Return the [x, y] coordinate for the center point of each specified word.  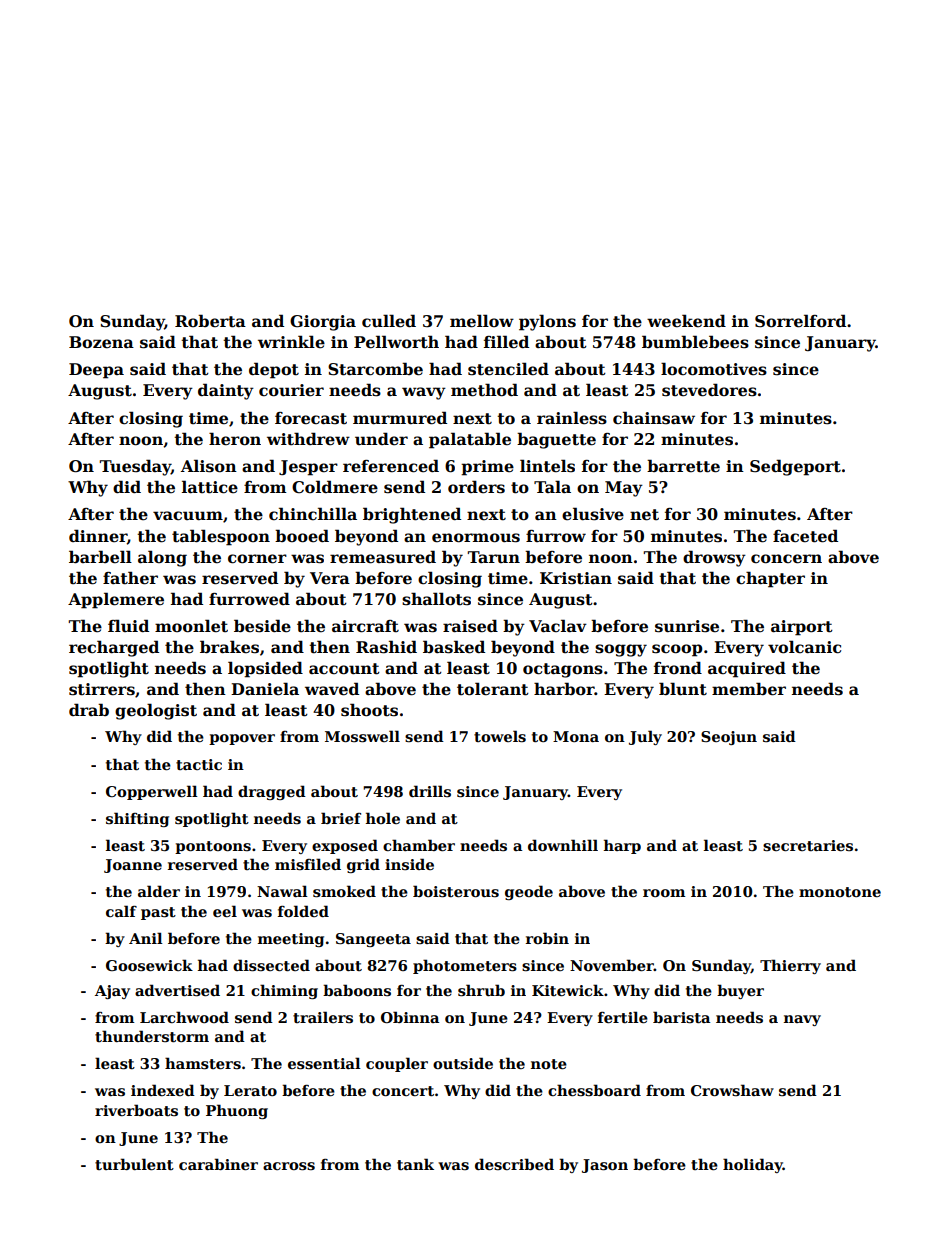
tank [415, 1164]
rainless [572, 418]
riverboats [136, 1110]
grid [363, 865]
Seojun [729, 738]
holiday [753, 1165]
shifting [137, 819]
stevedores [709, 390]
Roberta [210, 321]
